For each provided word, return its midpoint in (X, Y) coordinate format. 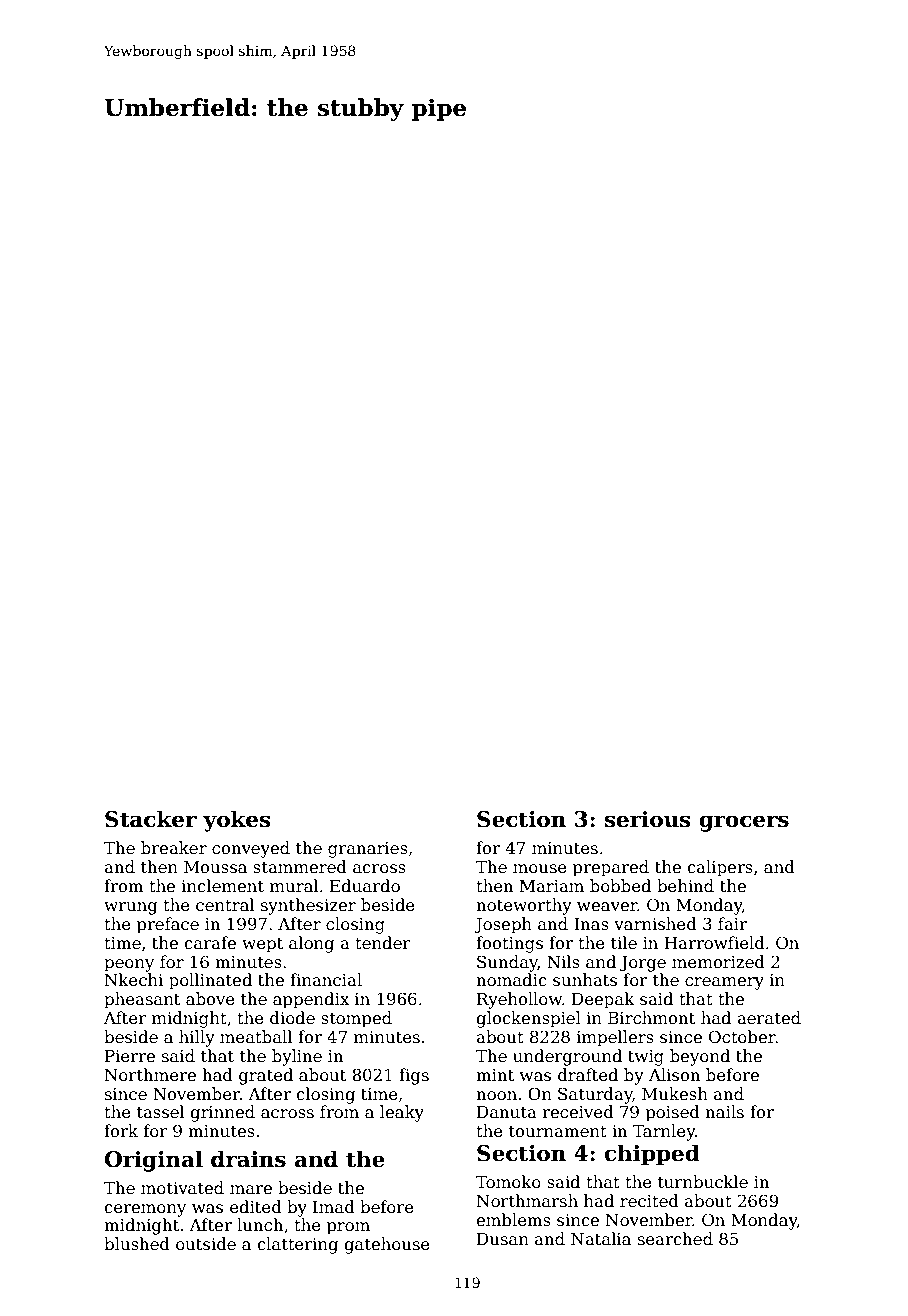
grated (266, 1076)
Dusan (503, 1239)
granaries (368, 850)
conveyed (251, 849)
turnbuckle (703, 1182)
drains (248, 1159)
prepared (611, 868)
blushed (137, 1244)
